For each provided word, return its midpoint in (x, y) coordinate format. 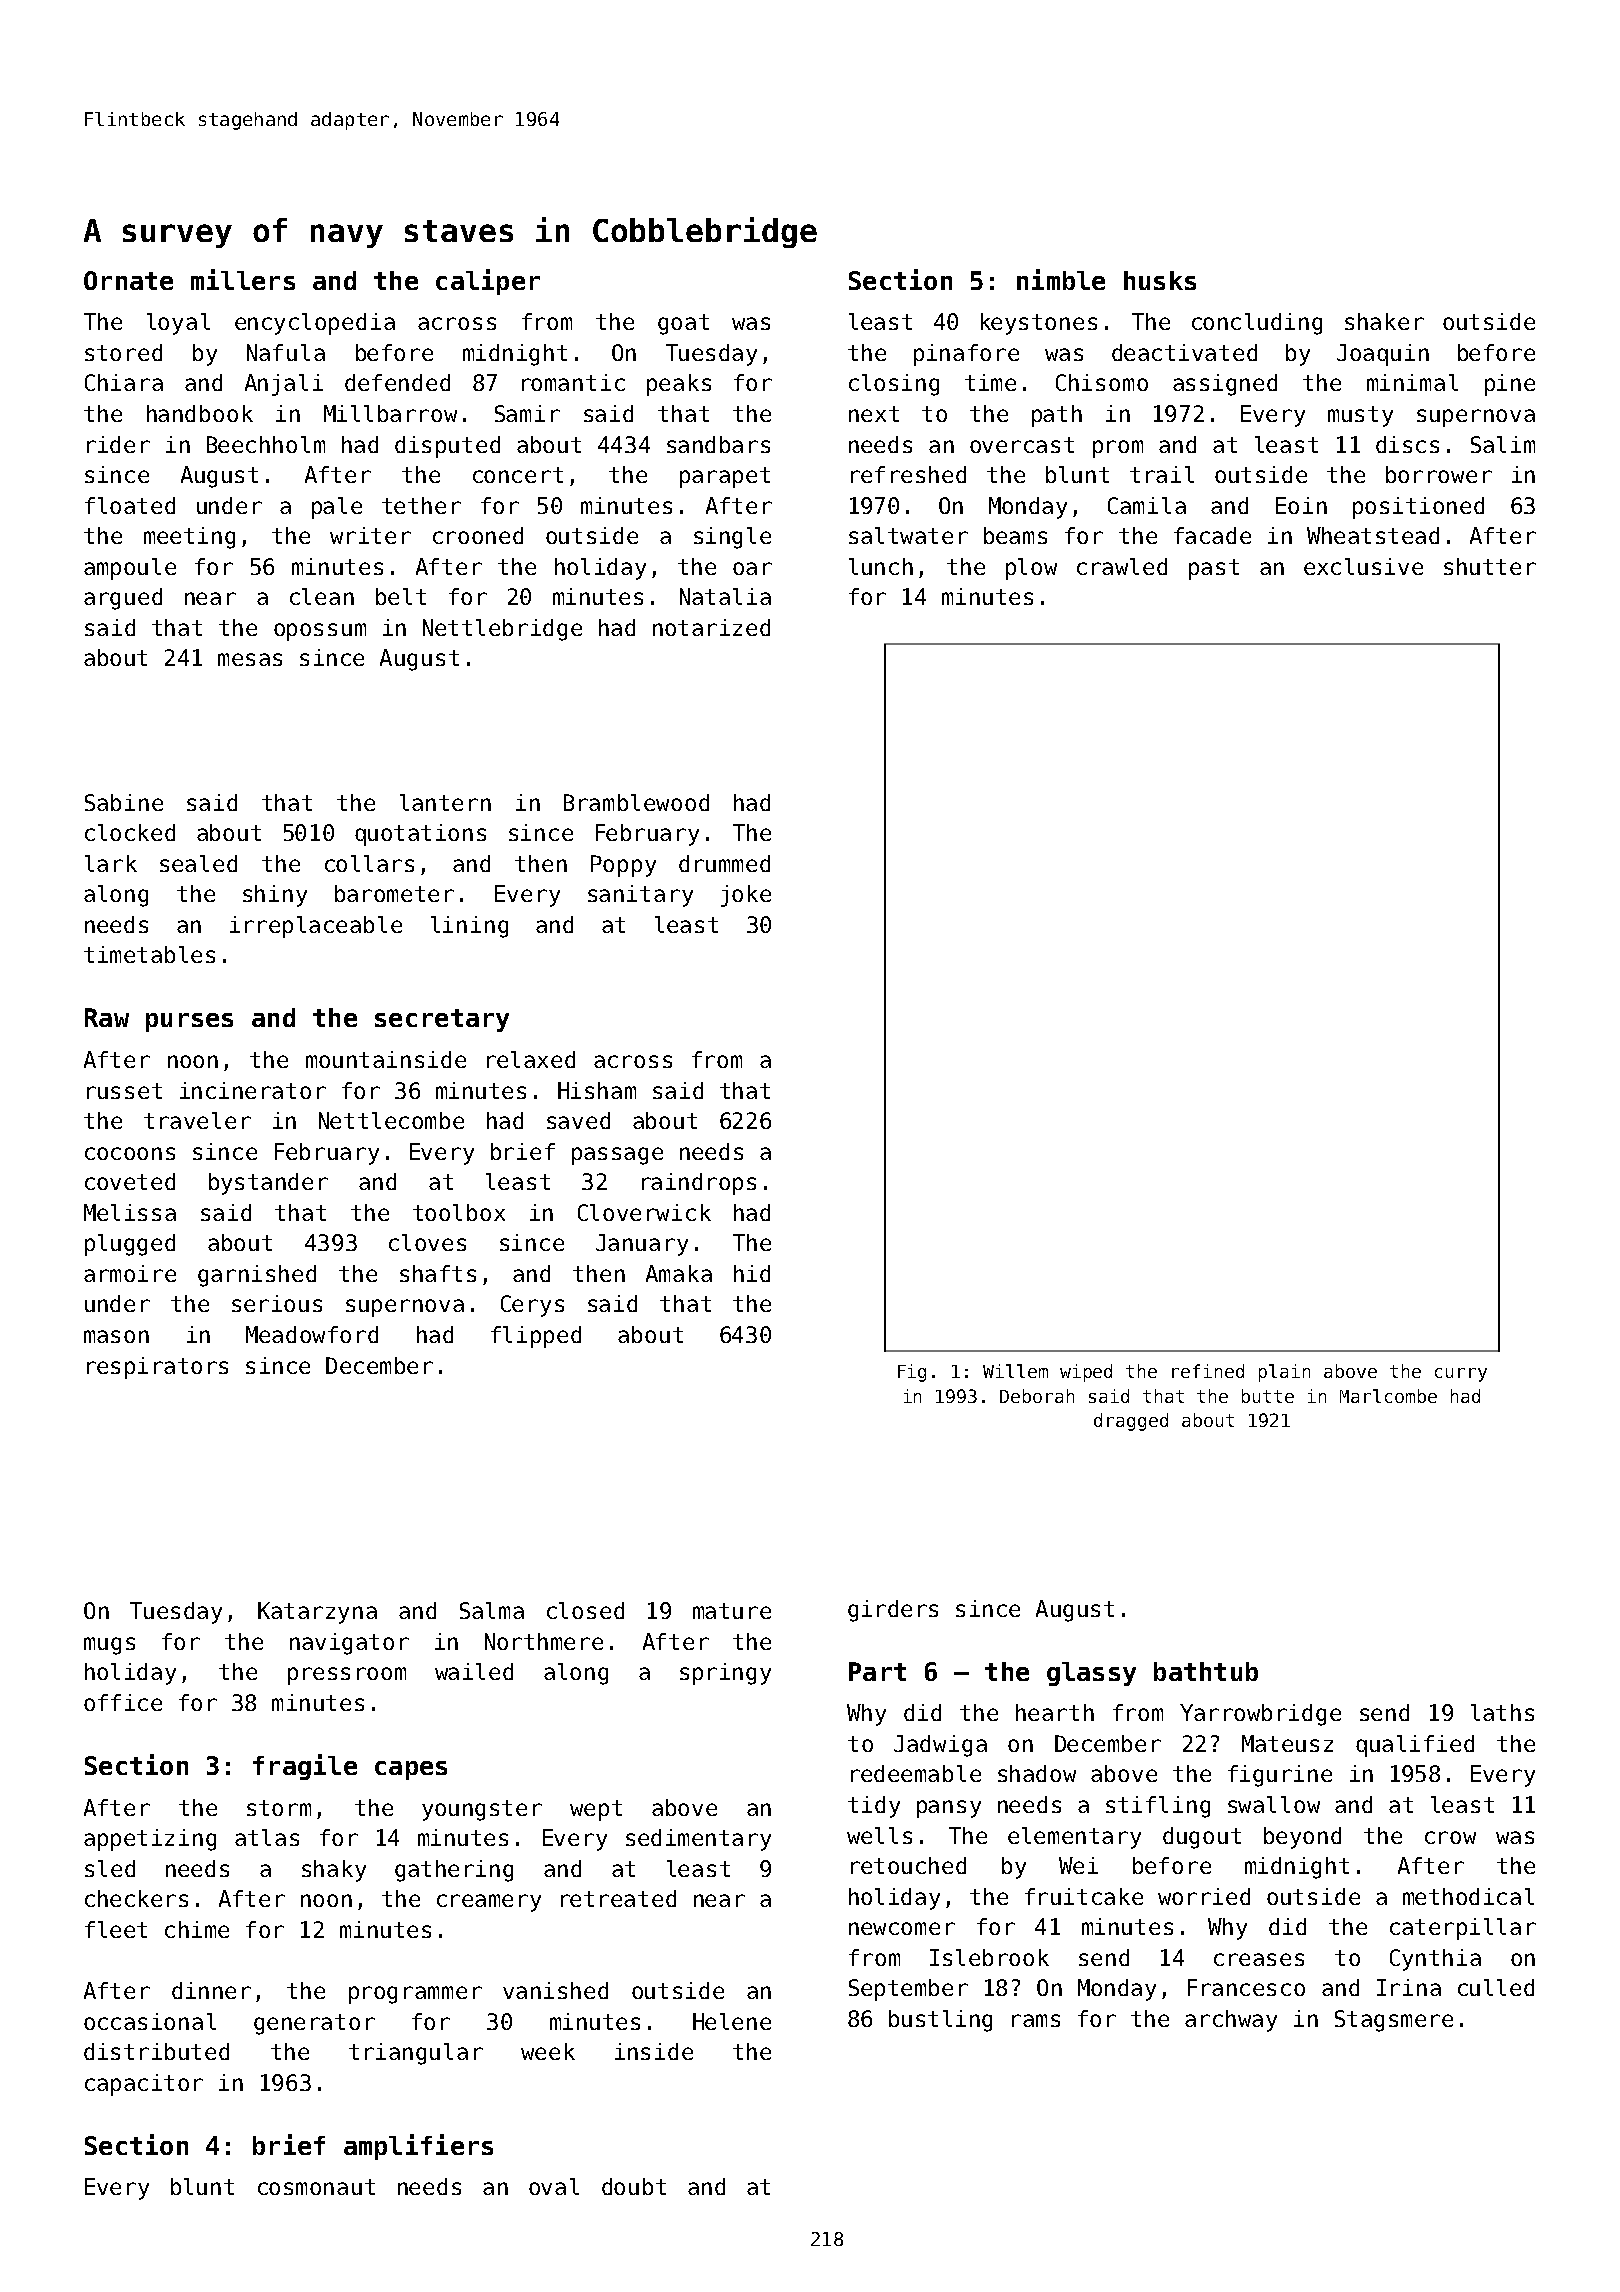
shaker (1384, 321)
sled (110, 1868)
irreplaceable (316, 927)
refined (1208, 1371)
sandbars (718, 444)
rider (118, 444)
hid (752, 1273)
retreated (618, 1898)
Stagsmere (1394, 2021)
